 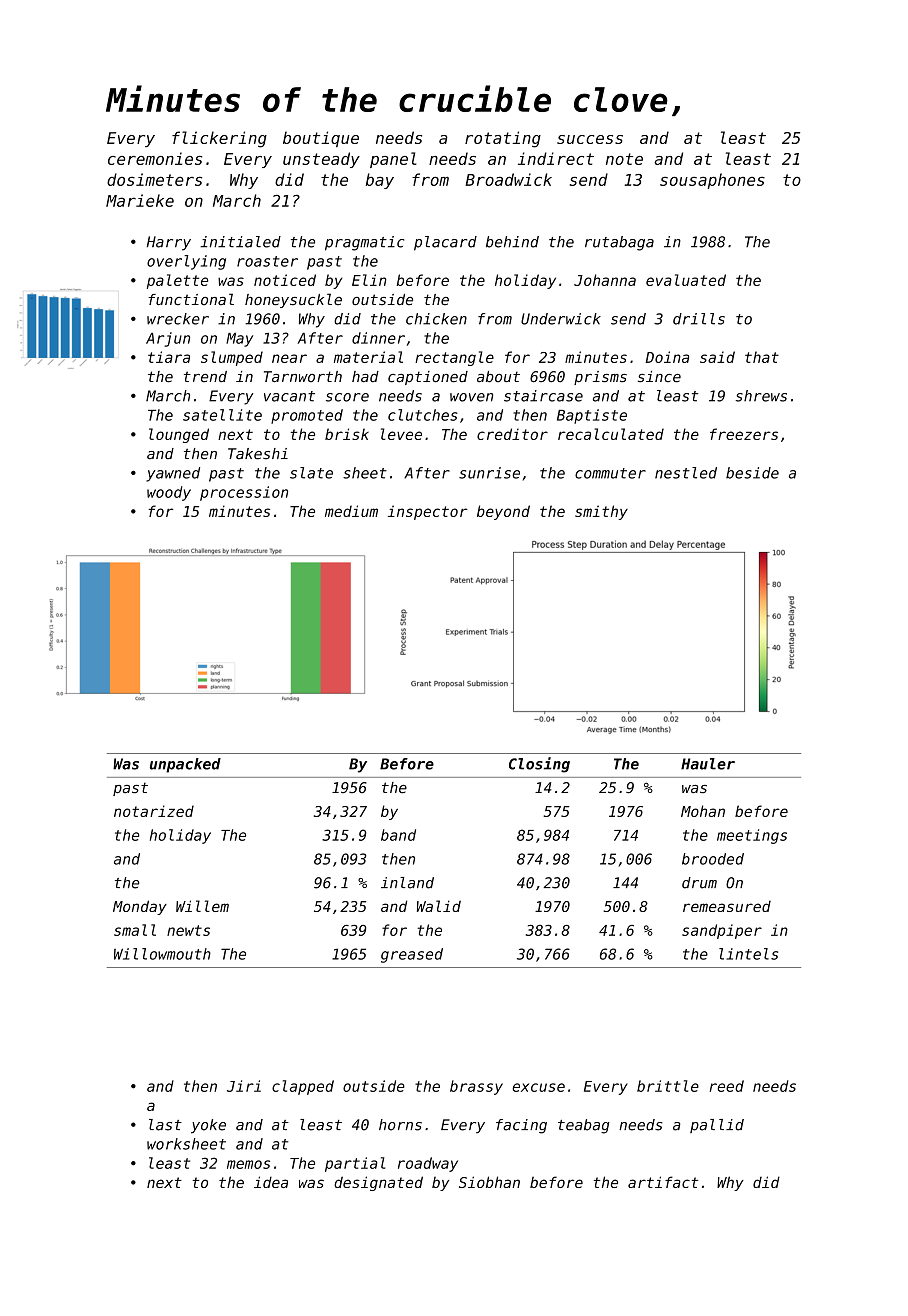 I want to click on shrews, so click(x=761, y=396).
